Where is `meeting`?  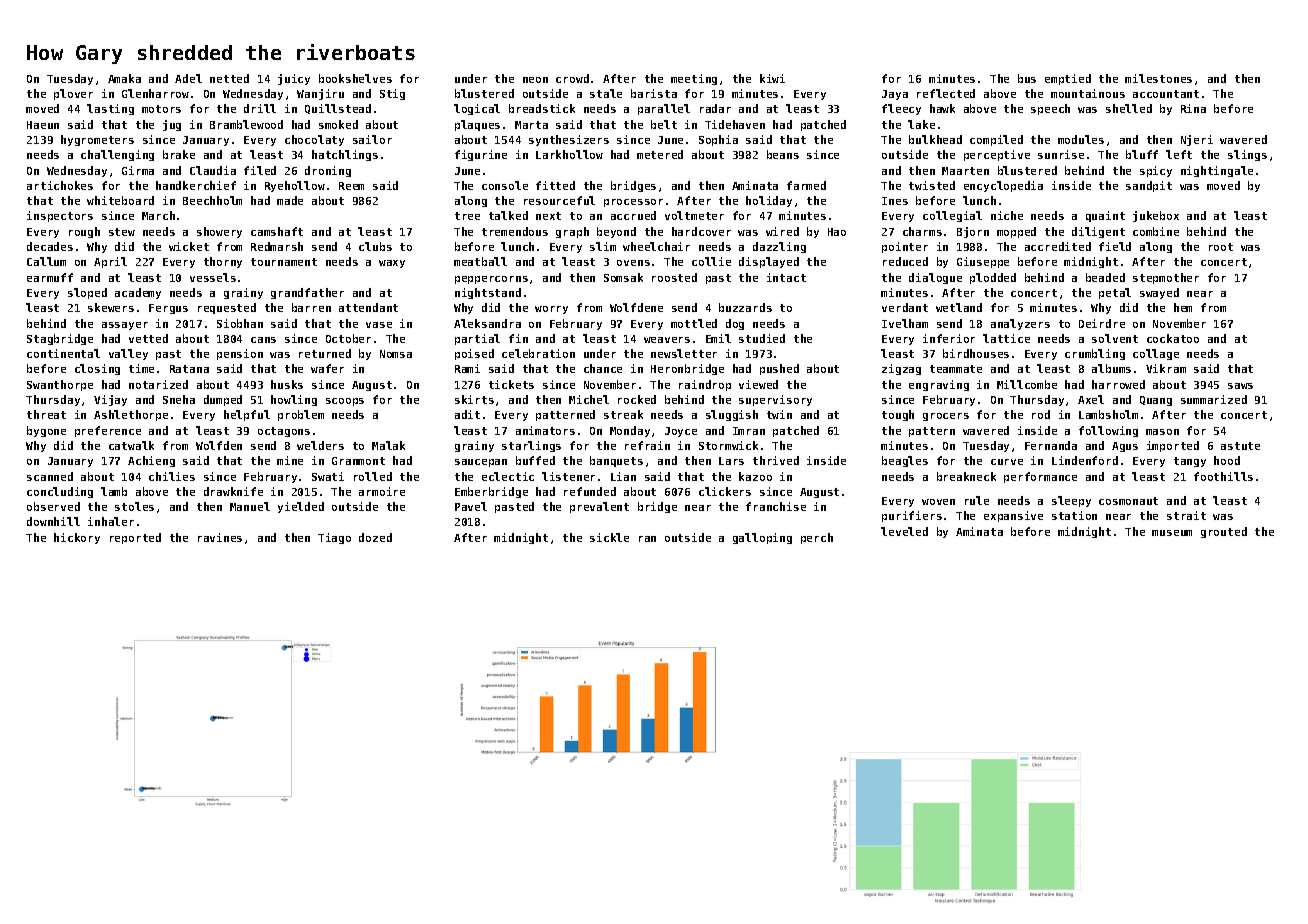 meeting is located at coordinates (694, 79).
